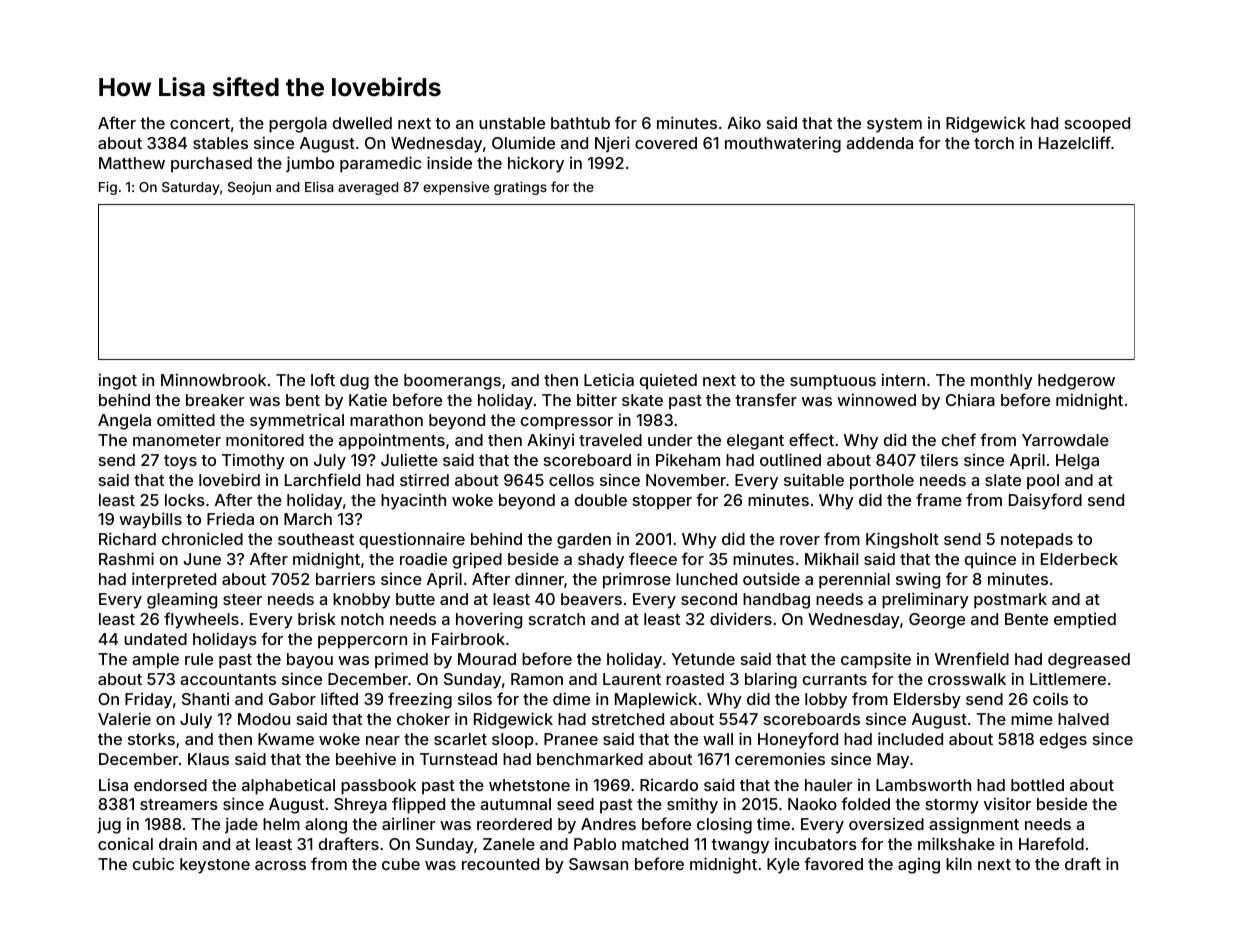 The height and width of the screenshot is (952, 1233). I want to click on hedgerow, so click(1076, 382).
